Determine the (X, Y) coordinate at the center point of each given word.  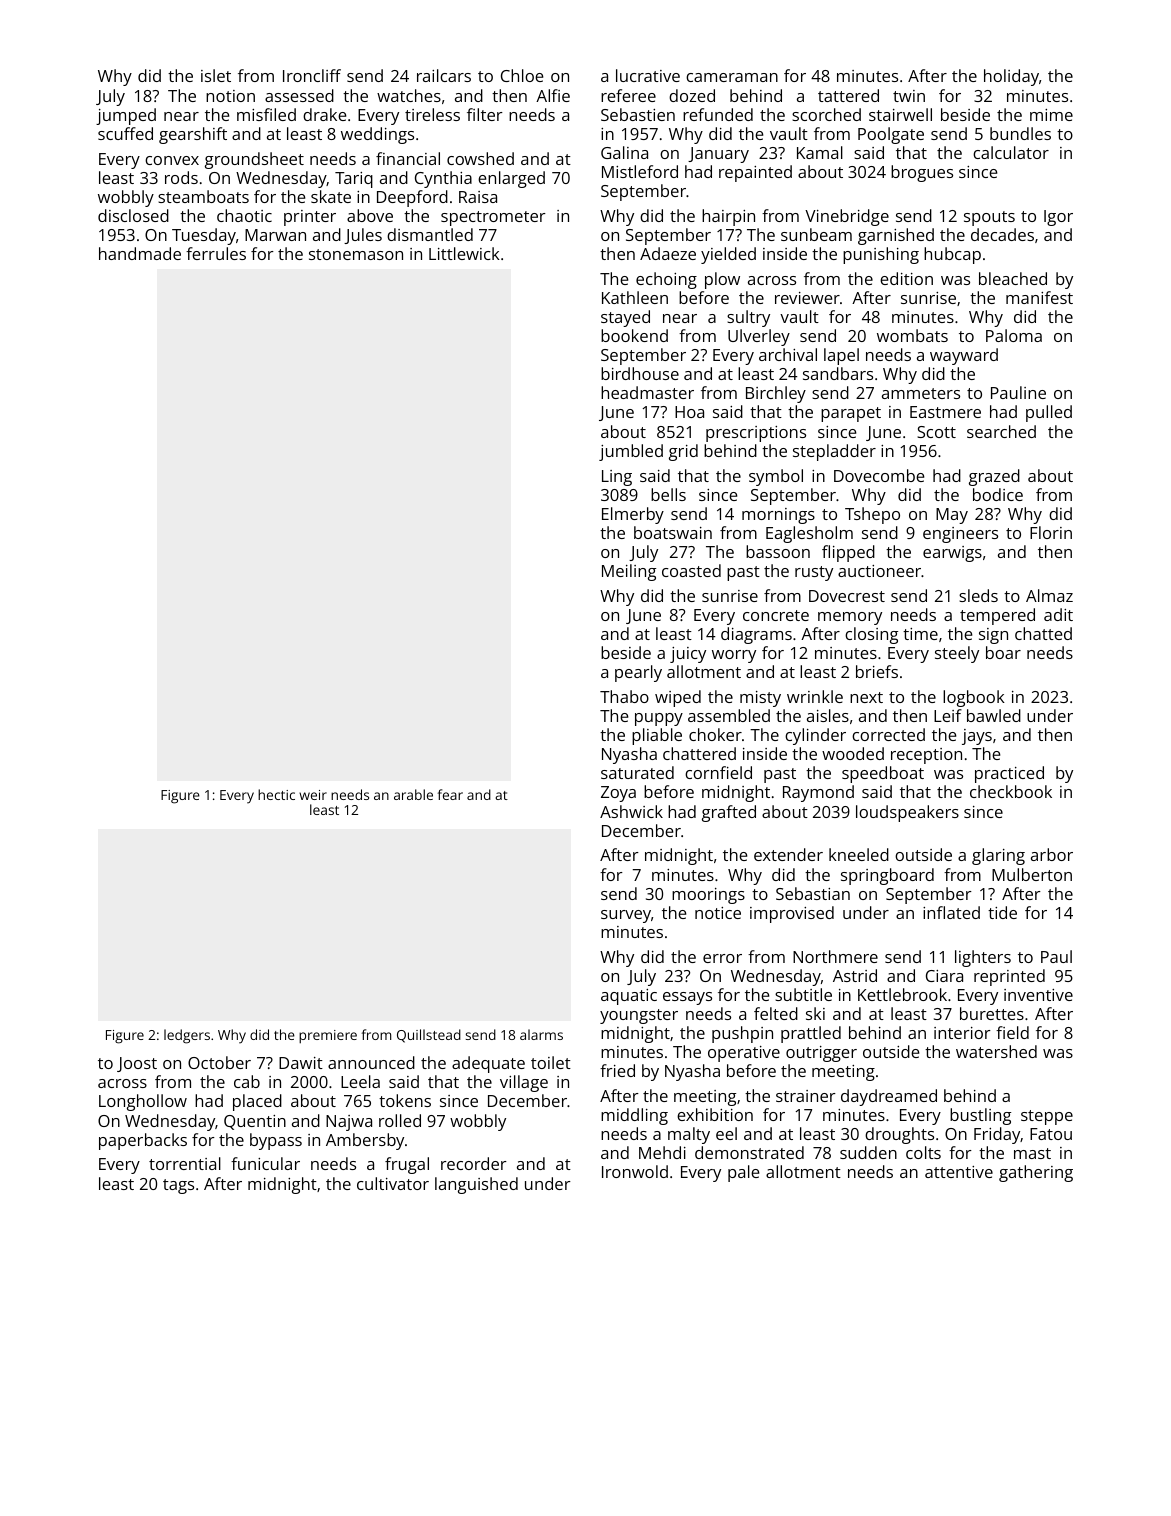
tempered (997, 616)
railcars (444, 75)
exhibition (715, 1114)
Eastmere (945, 412)
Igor (1058, 218)
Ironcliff (312, 75)
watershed (996, 1051)
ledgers (187, 1036)
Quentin (255, 1122)
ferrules (216, 253)
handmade (140, 253)
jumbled (631, 452)
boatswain (673, 532)
